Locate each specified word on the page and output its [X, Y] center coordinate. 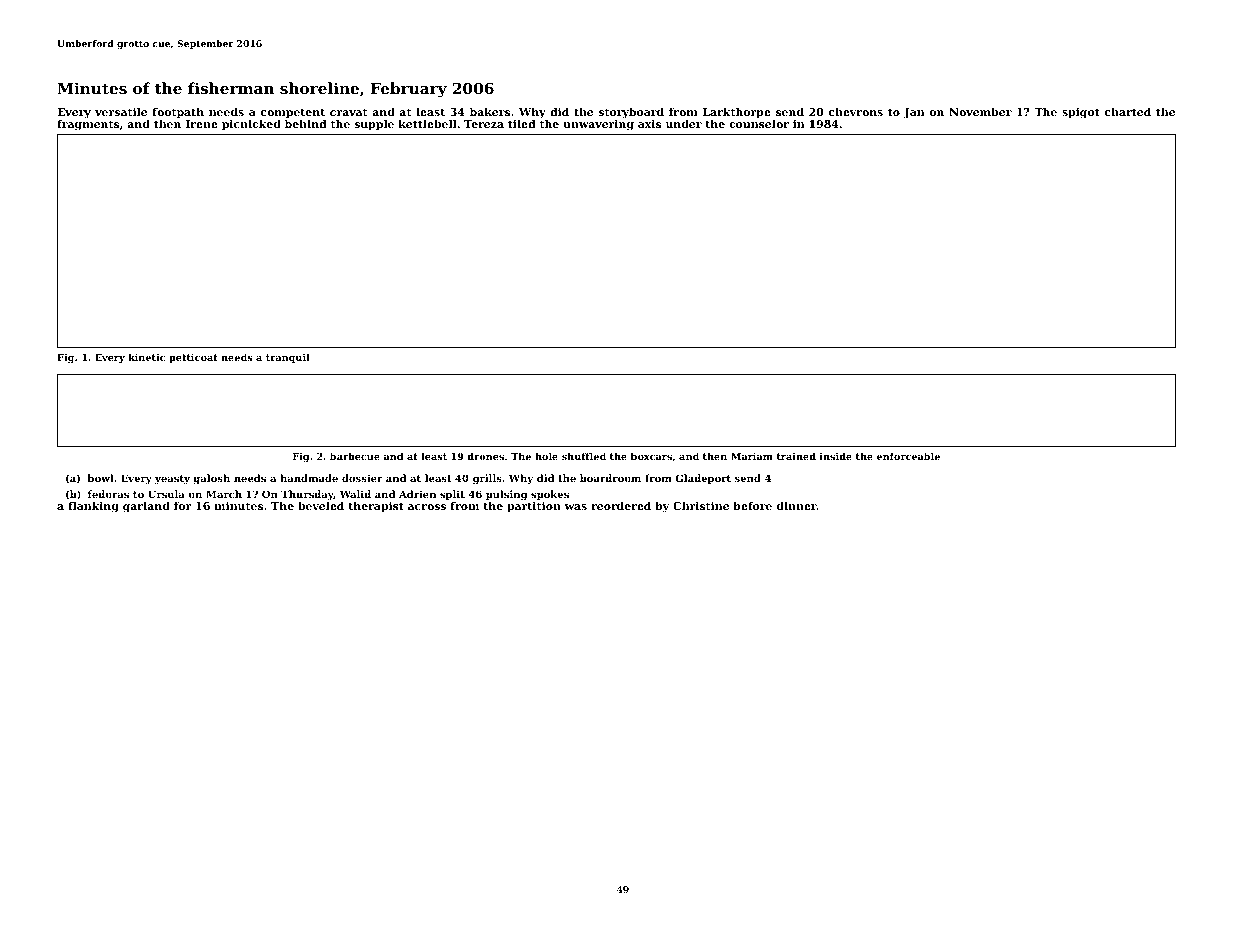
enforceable [908, 456]
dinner [797, 505]
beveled [321, 506]
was [576, 507]
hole [546, 456]
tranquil [288, 358]
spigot [1081, 113]
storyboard [631, 113]
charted [1128, 111]
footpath [178, 113]
